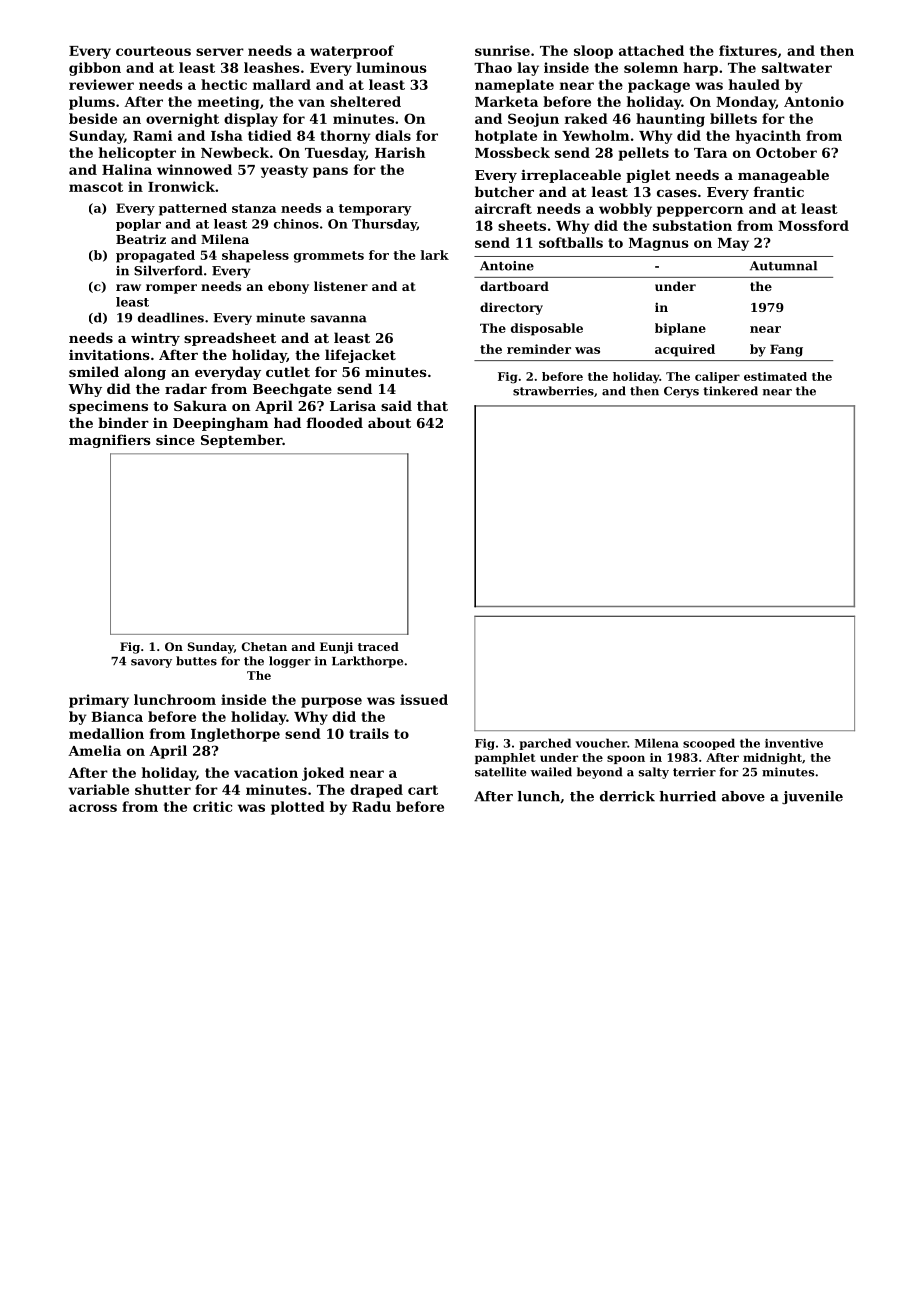 This document has height=1308, width=924. What do you see at coordinates (220, 52) in the document?
I see `server` at bounding box center [220, 52].
